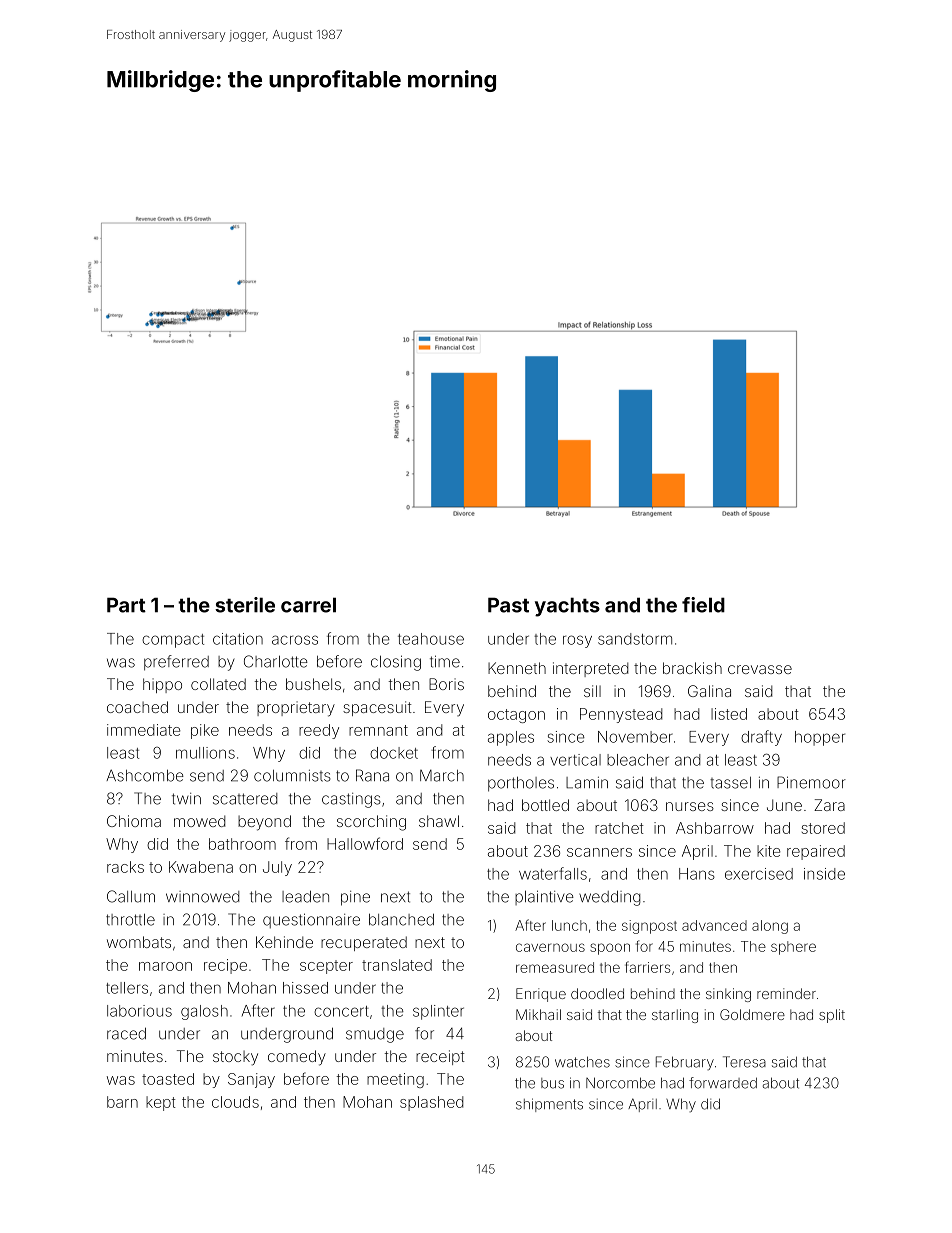 The width and height of the document is (952, 1233). What do you see at coordinates (394, 753) in the document?
I see `docket` at bounding box center [394, 753].
